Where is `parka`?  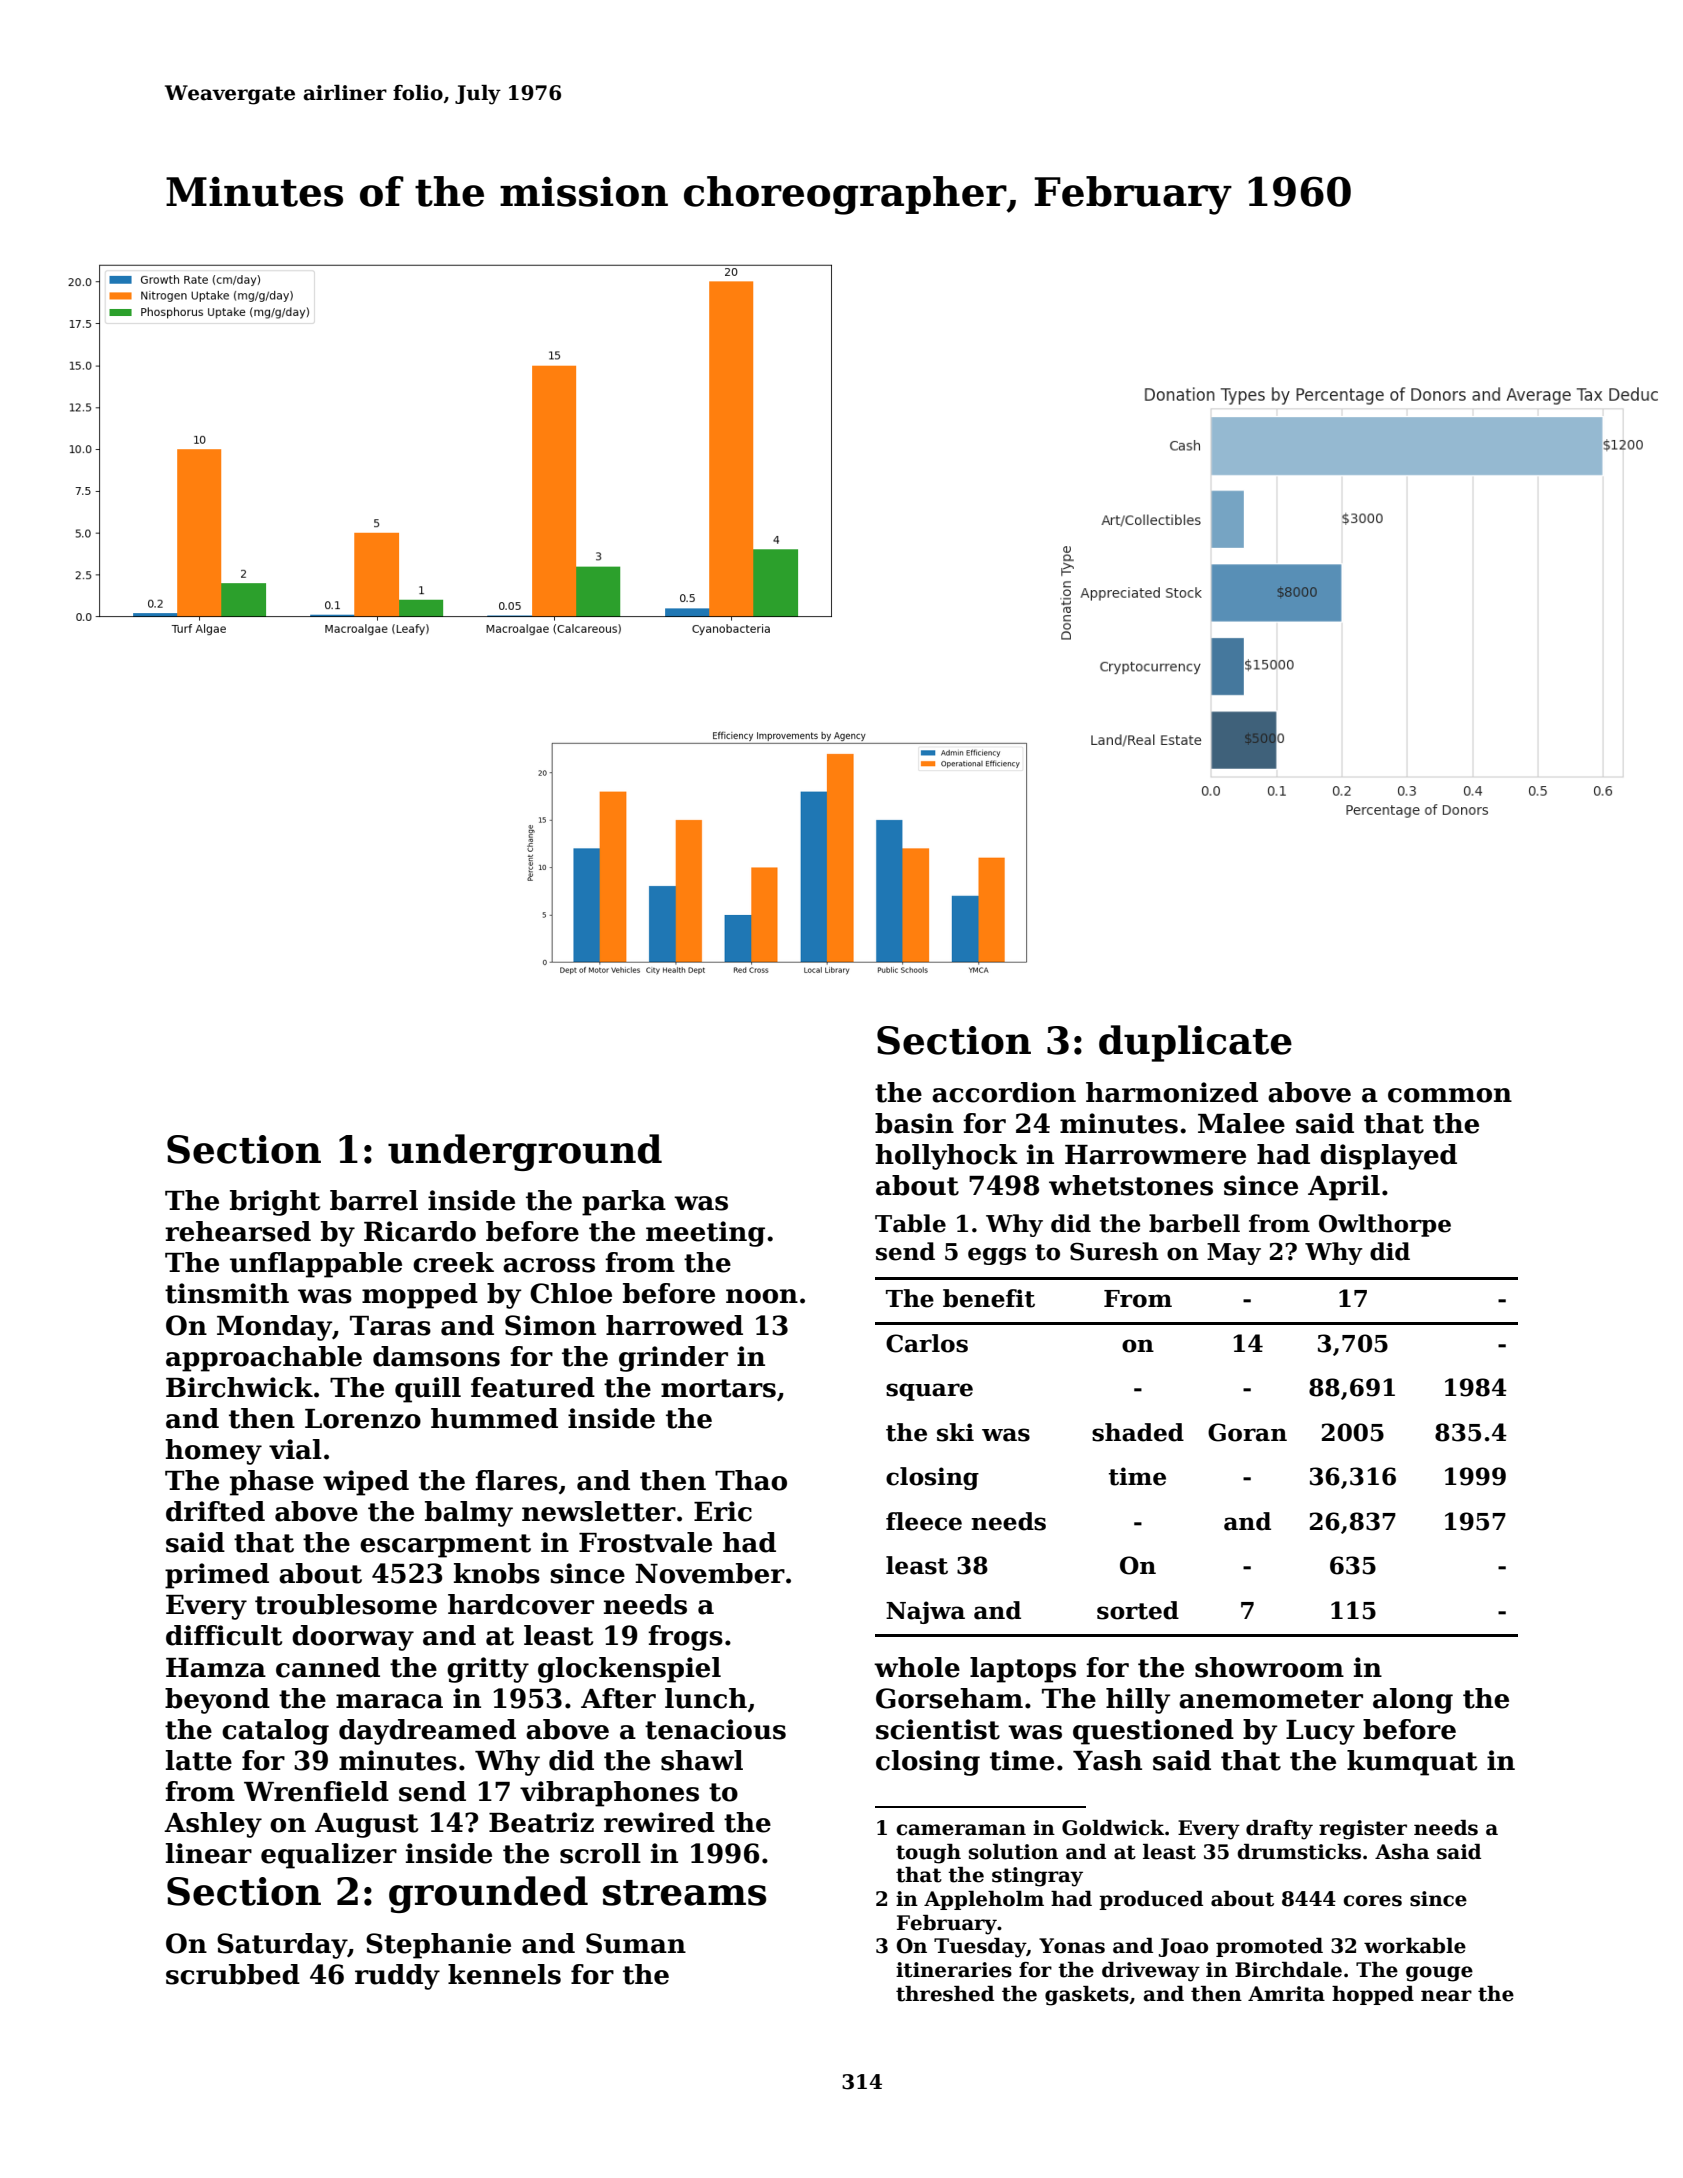 parka is located at coordinates (624, 1203).
